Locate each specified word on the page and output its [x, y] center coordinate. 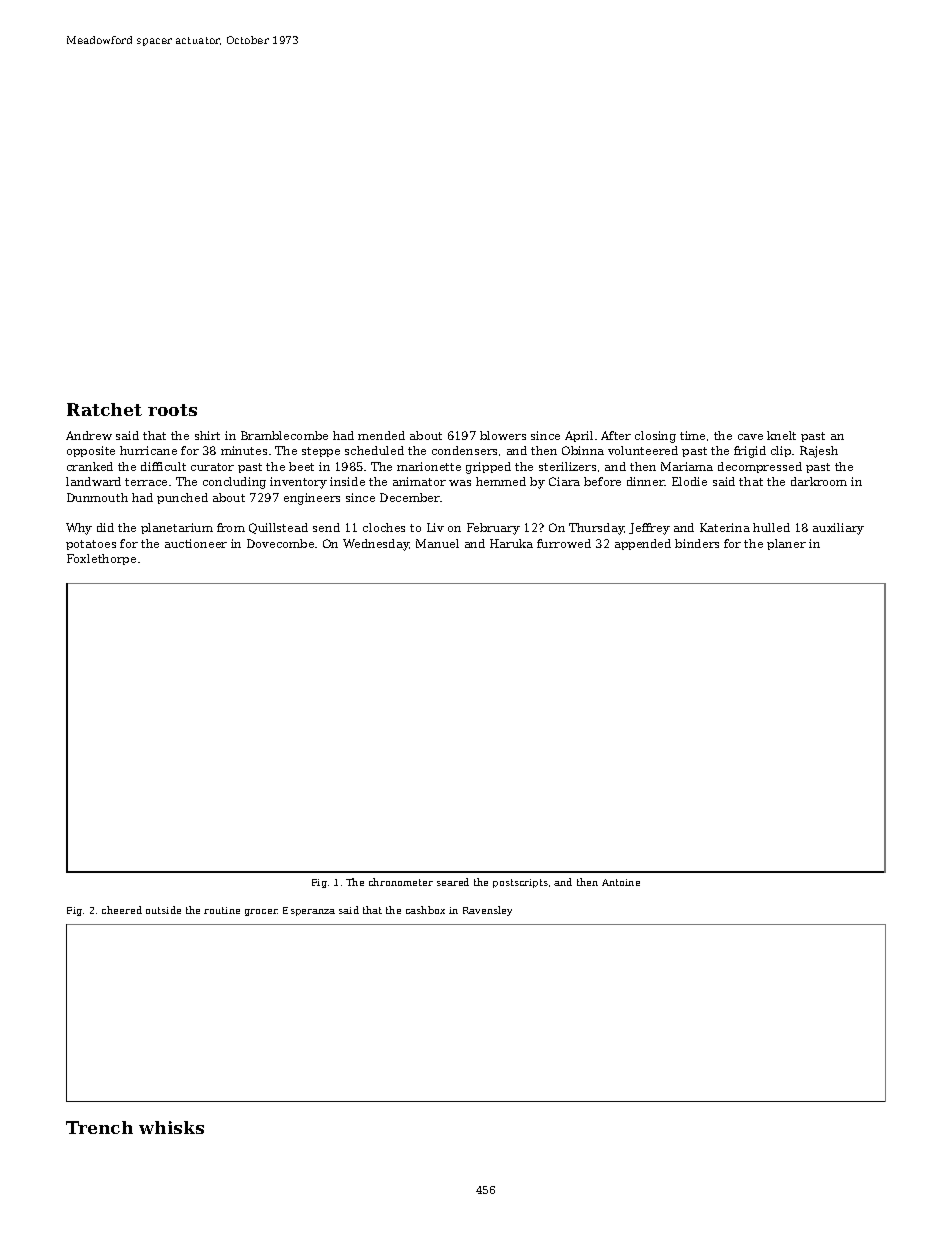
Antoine [621, 882]
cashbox [425, 910]
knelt [781, 435]
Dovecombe [280, 543]
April [579, 436]
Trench [99, 1127]
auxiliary [838, 529]
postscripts [520, 883]
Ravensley [487, 911]
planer [786, 544]
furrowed [564, 543]
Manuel [437, 543]
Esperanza [309, 911]
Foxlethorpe [101, 559]
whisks [171, 1127]
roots [172, 410]
